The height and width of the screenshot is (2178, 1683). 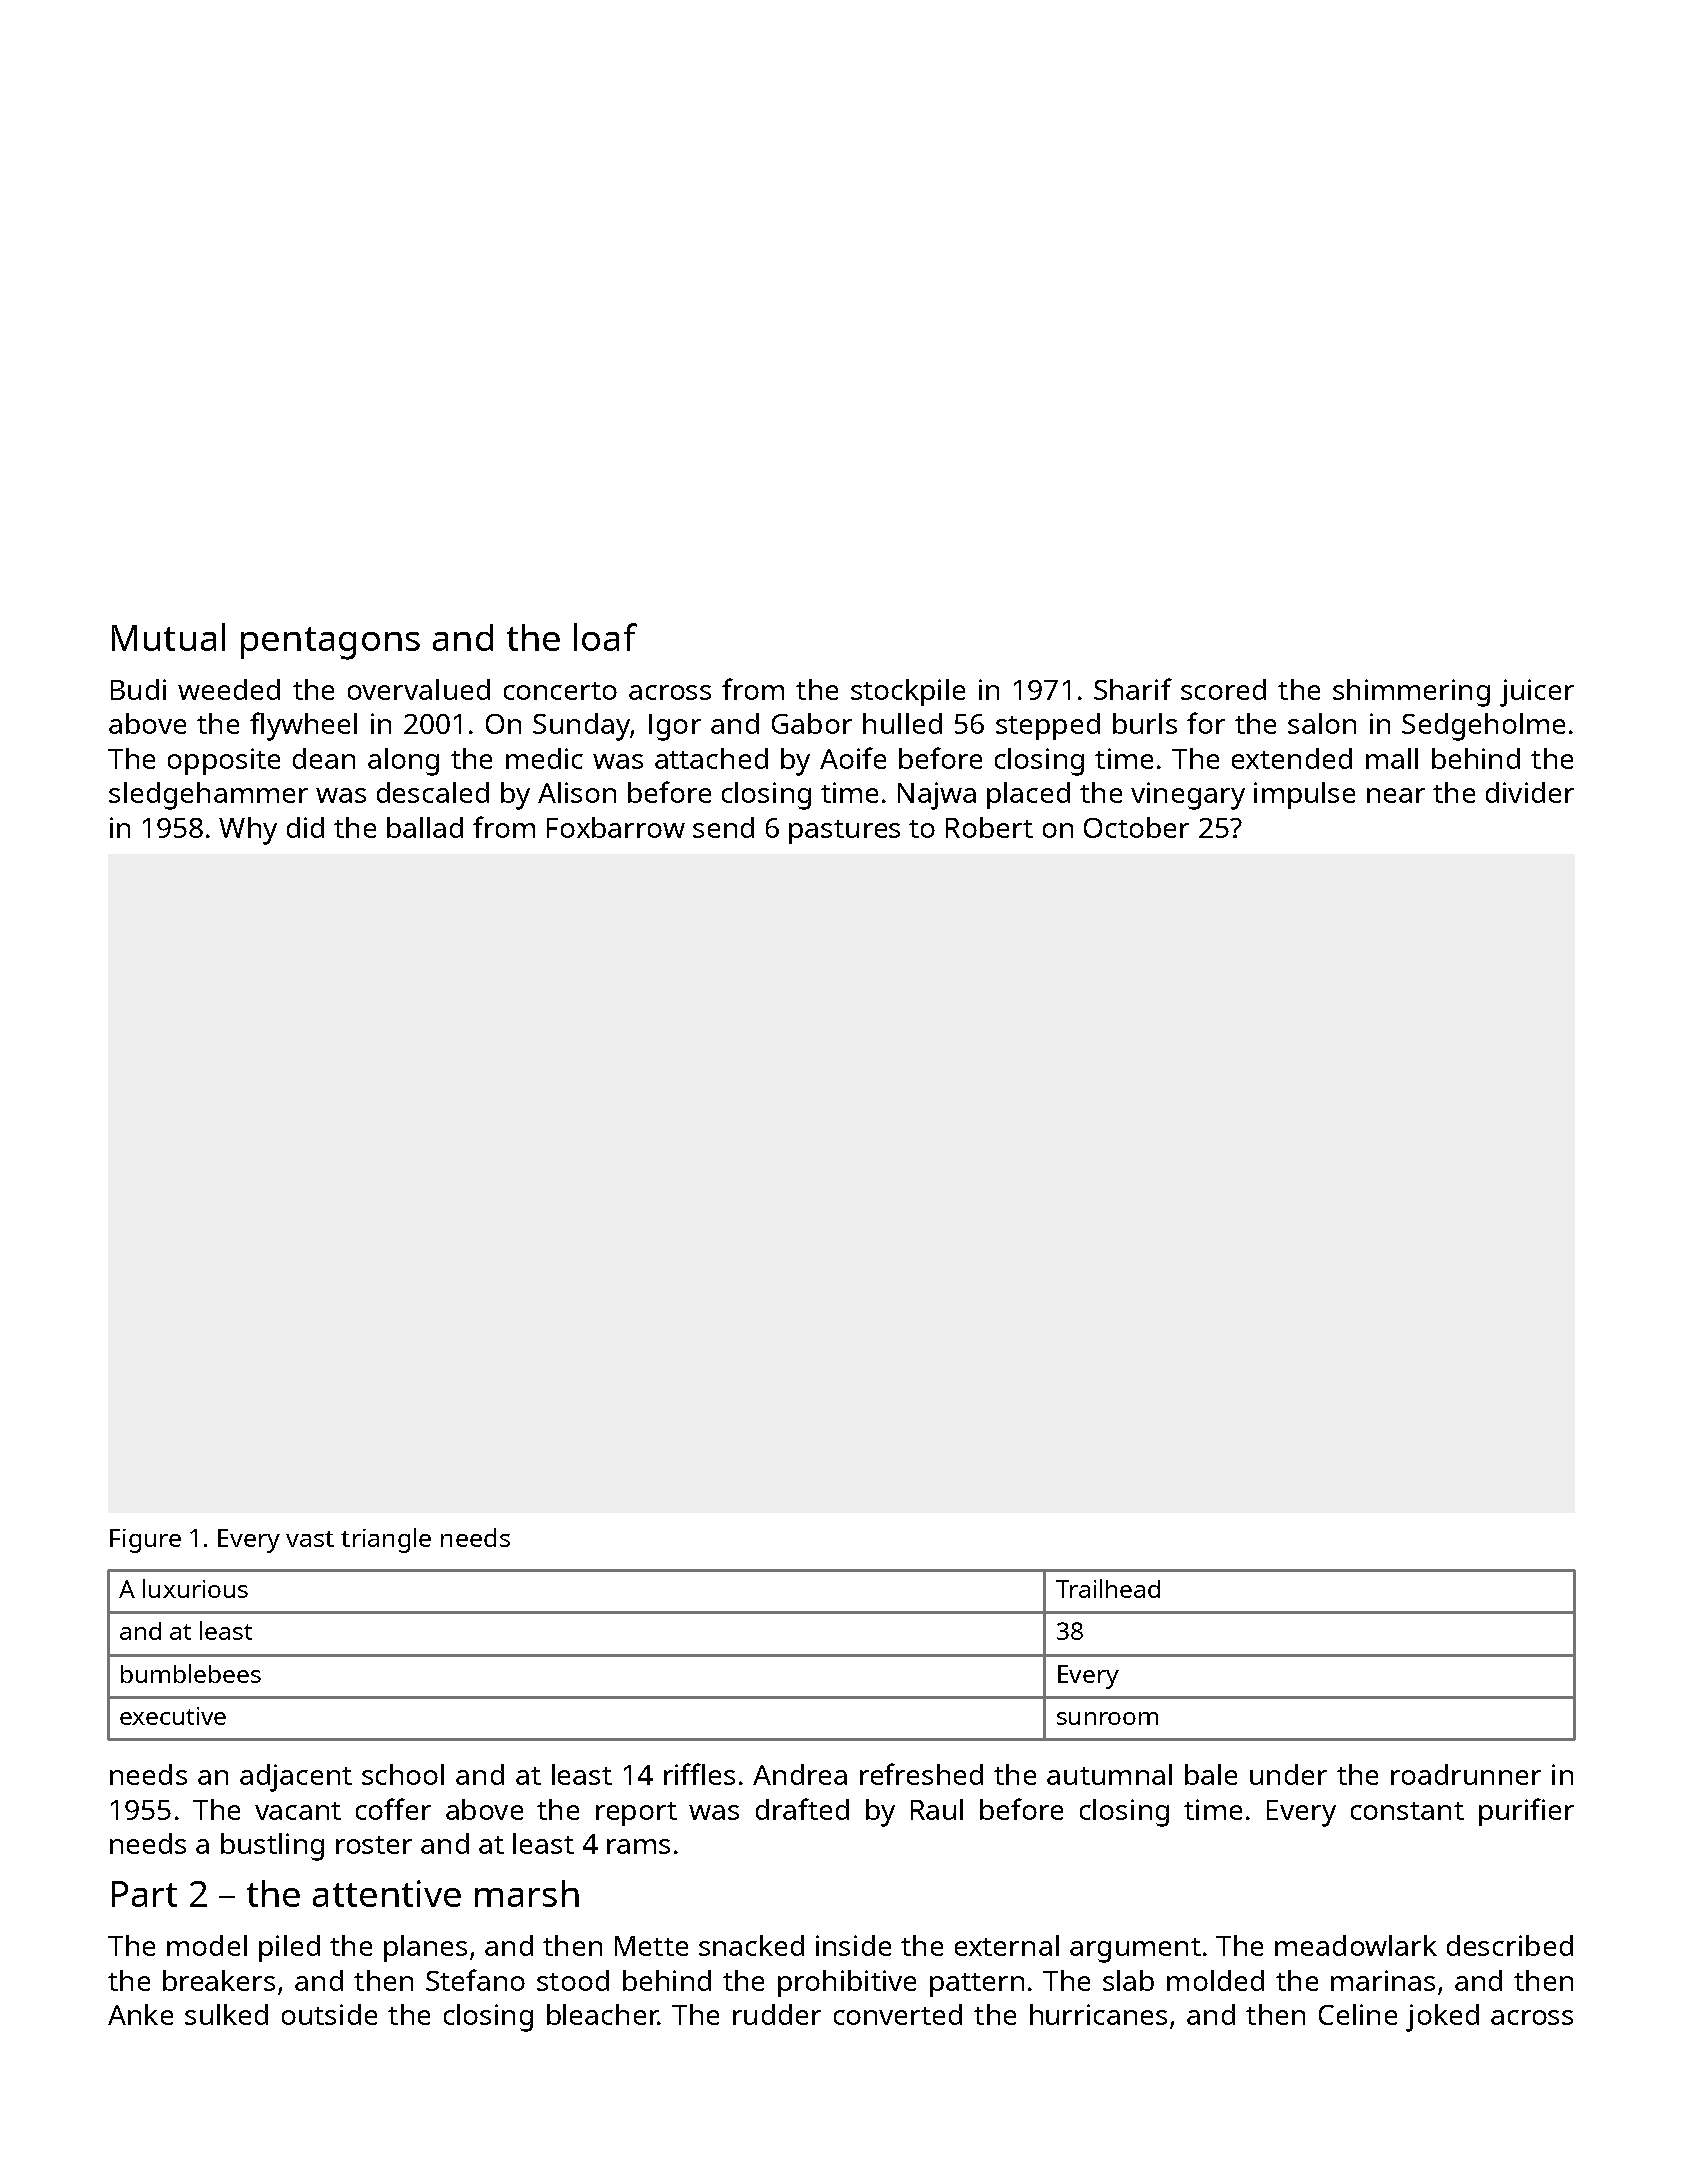 I want to click on Raul, so click(x=937, y=1809).
